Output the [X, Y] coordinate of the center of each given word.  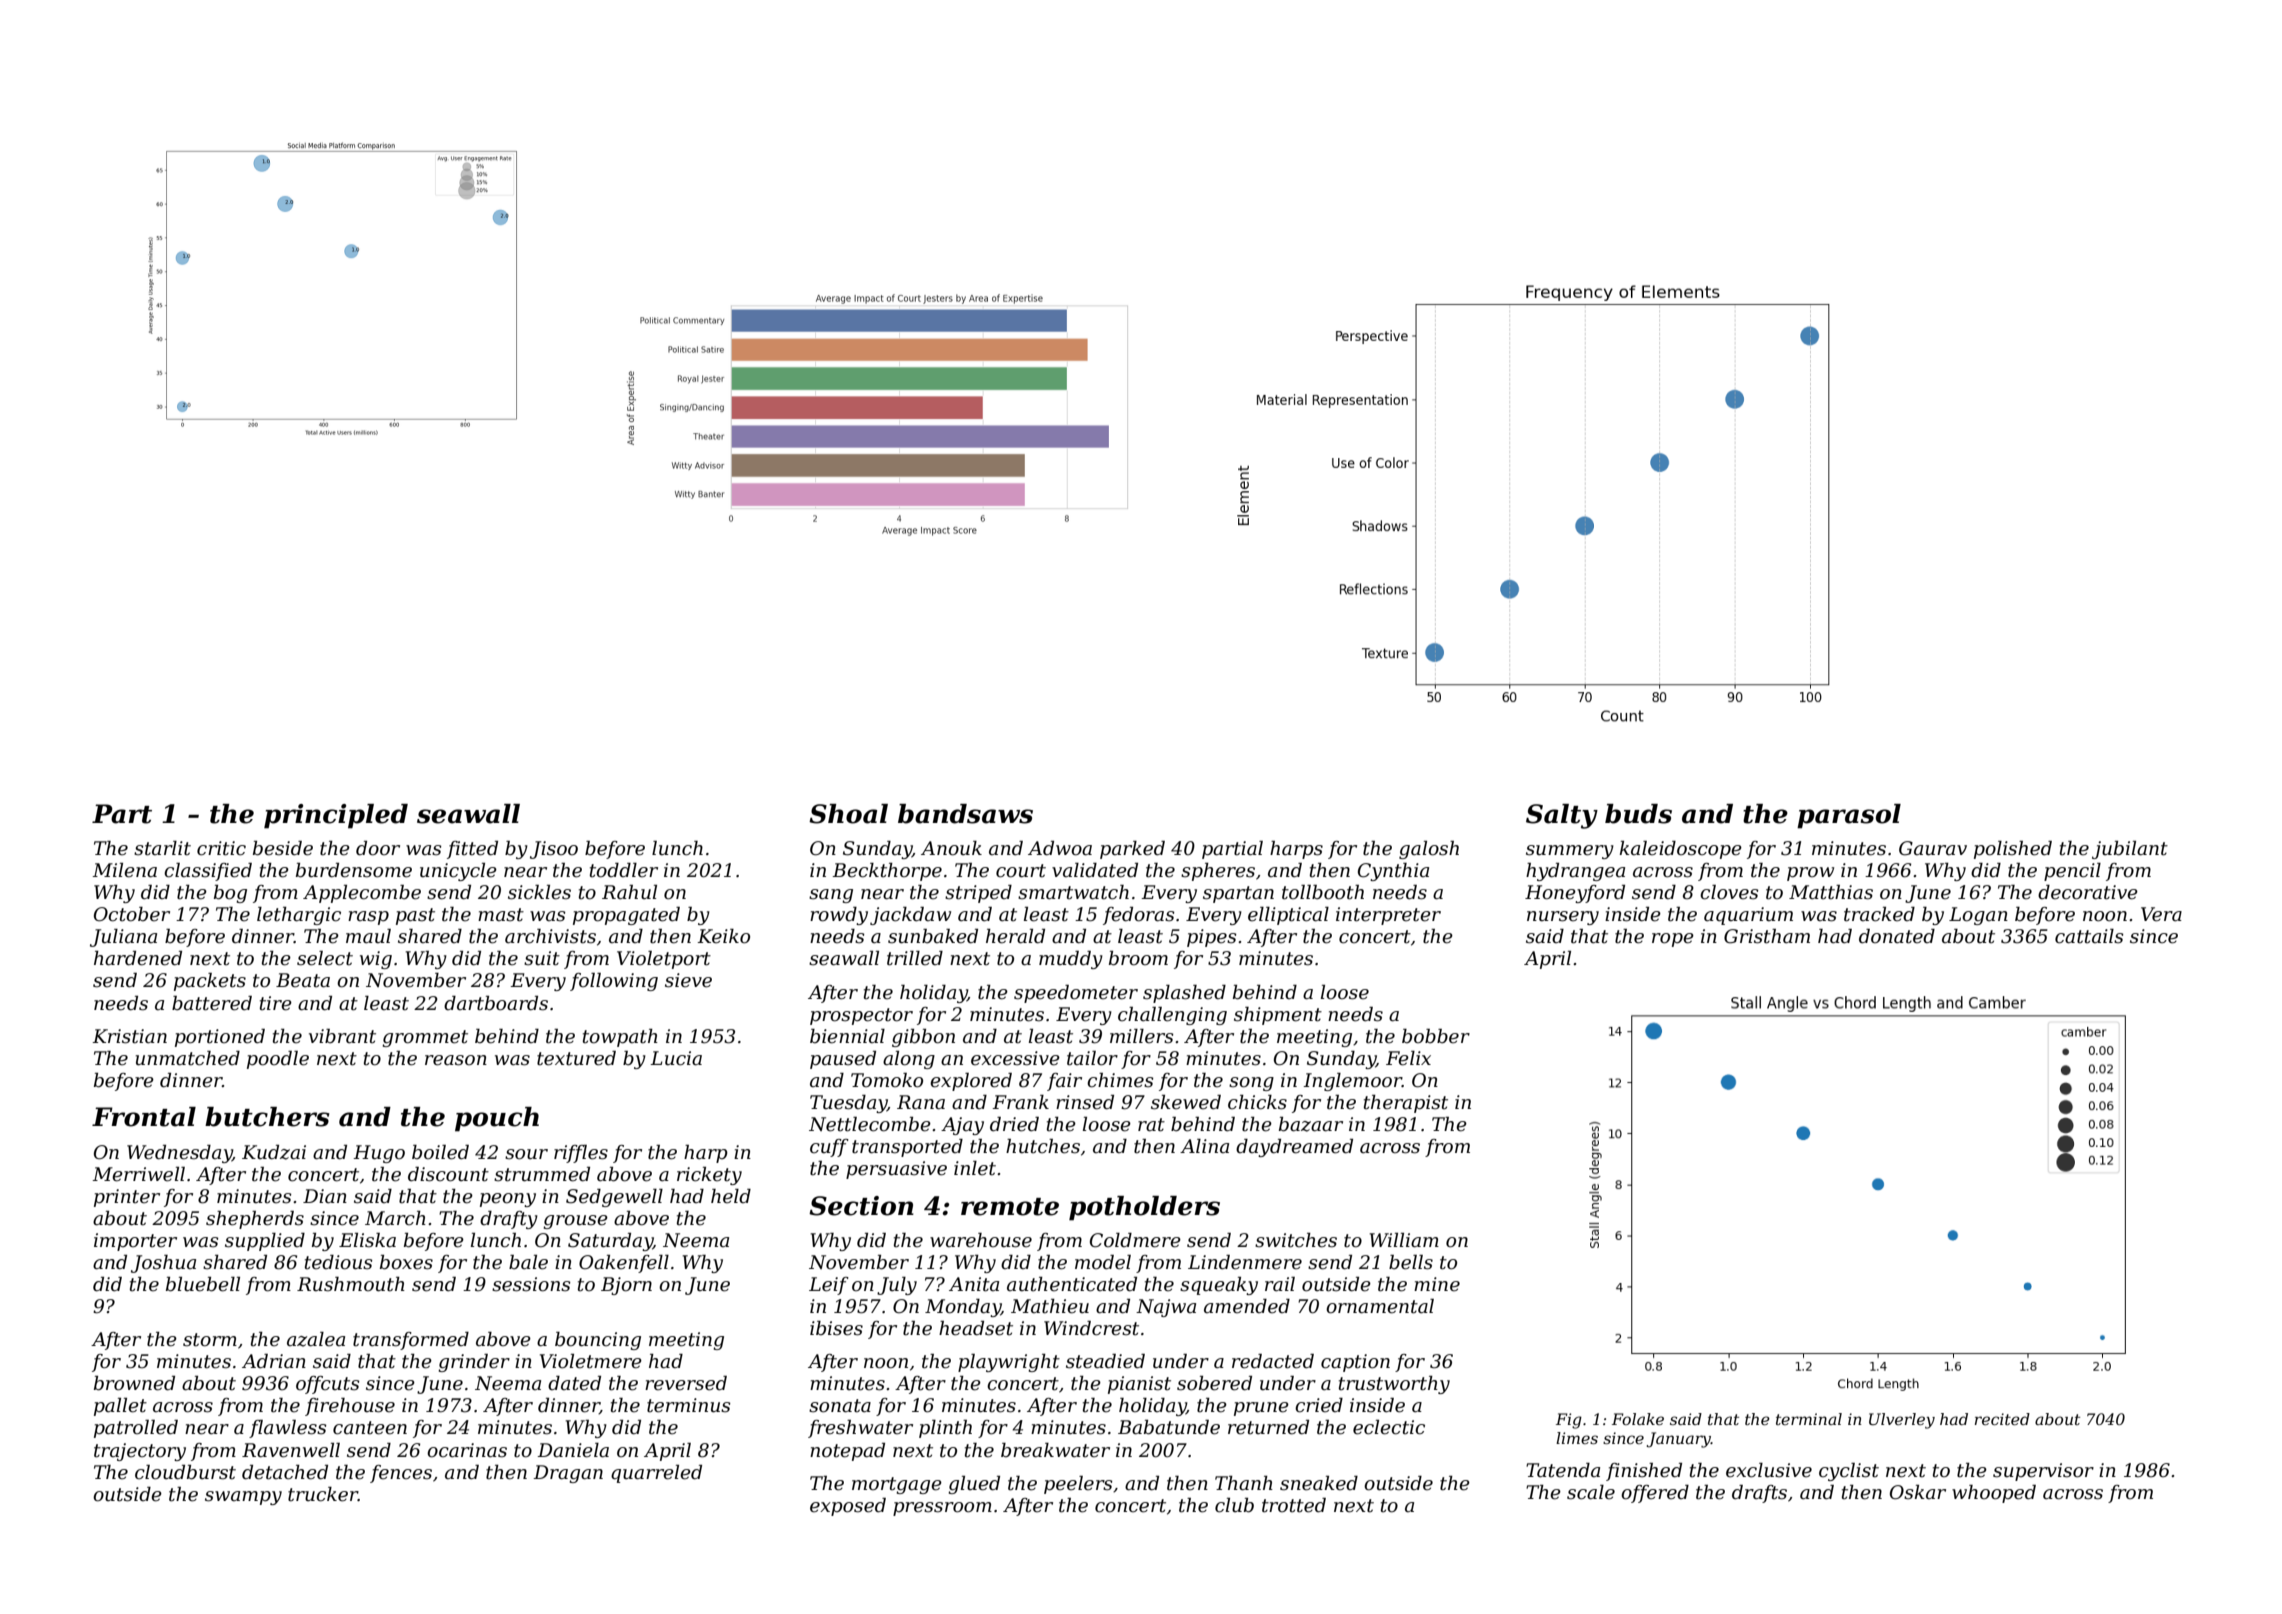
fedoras [1139, 916]
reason [456, 1060]
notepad [847, 1452]
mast [501, 915]
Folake [1638, 1419]
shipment [1278, 1016]
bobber [1436, 1036]
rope [1673, 940]
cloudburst [185, 1472]
